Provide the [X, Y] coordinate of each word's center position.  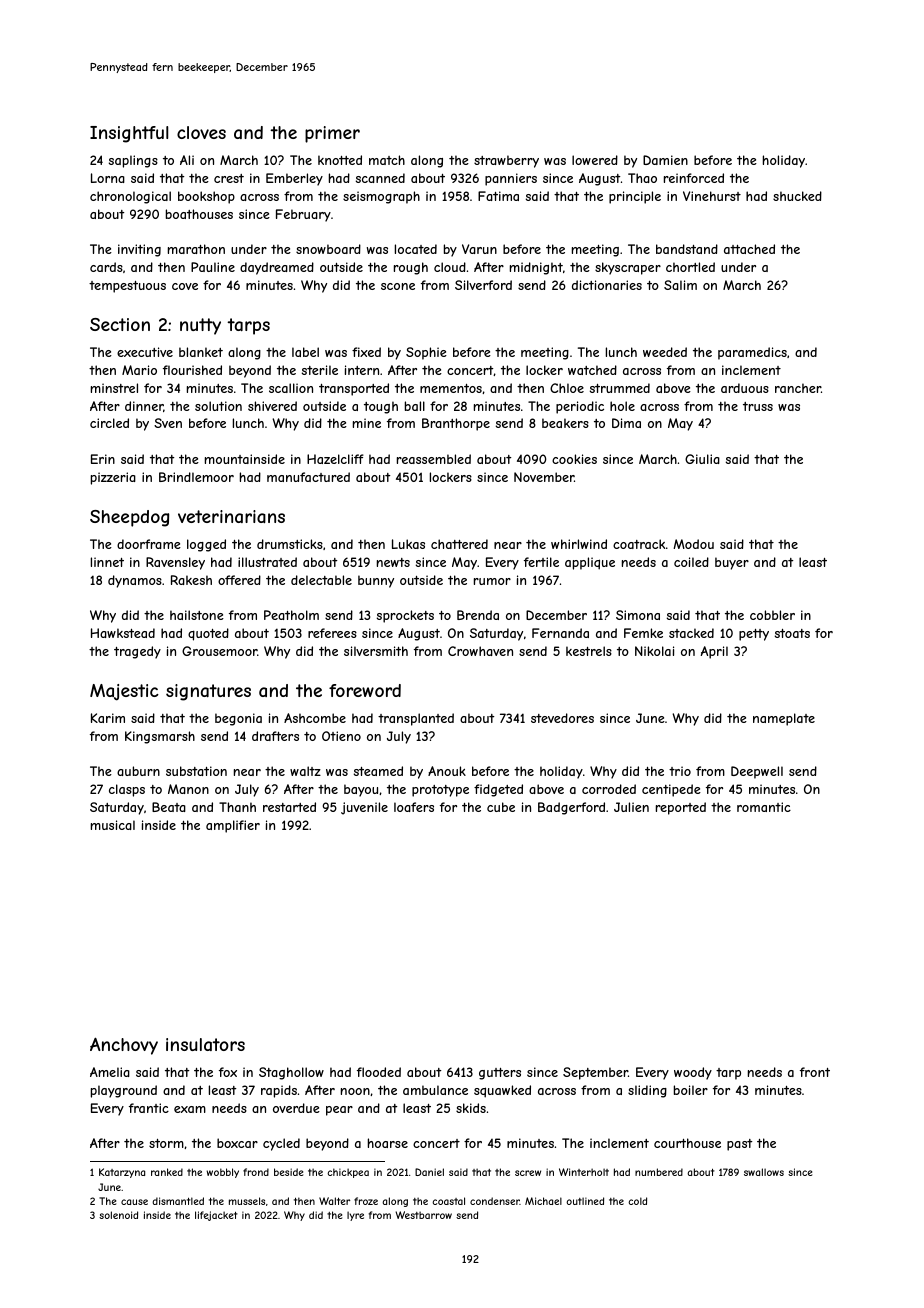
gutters [500, 1074]
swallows [764, 1172]
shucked [797, 196]
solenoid [118, 1215]
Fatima [498, 196]
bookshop [206, 197]
